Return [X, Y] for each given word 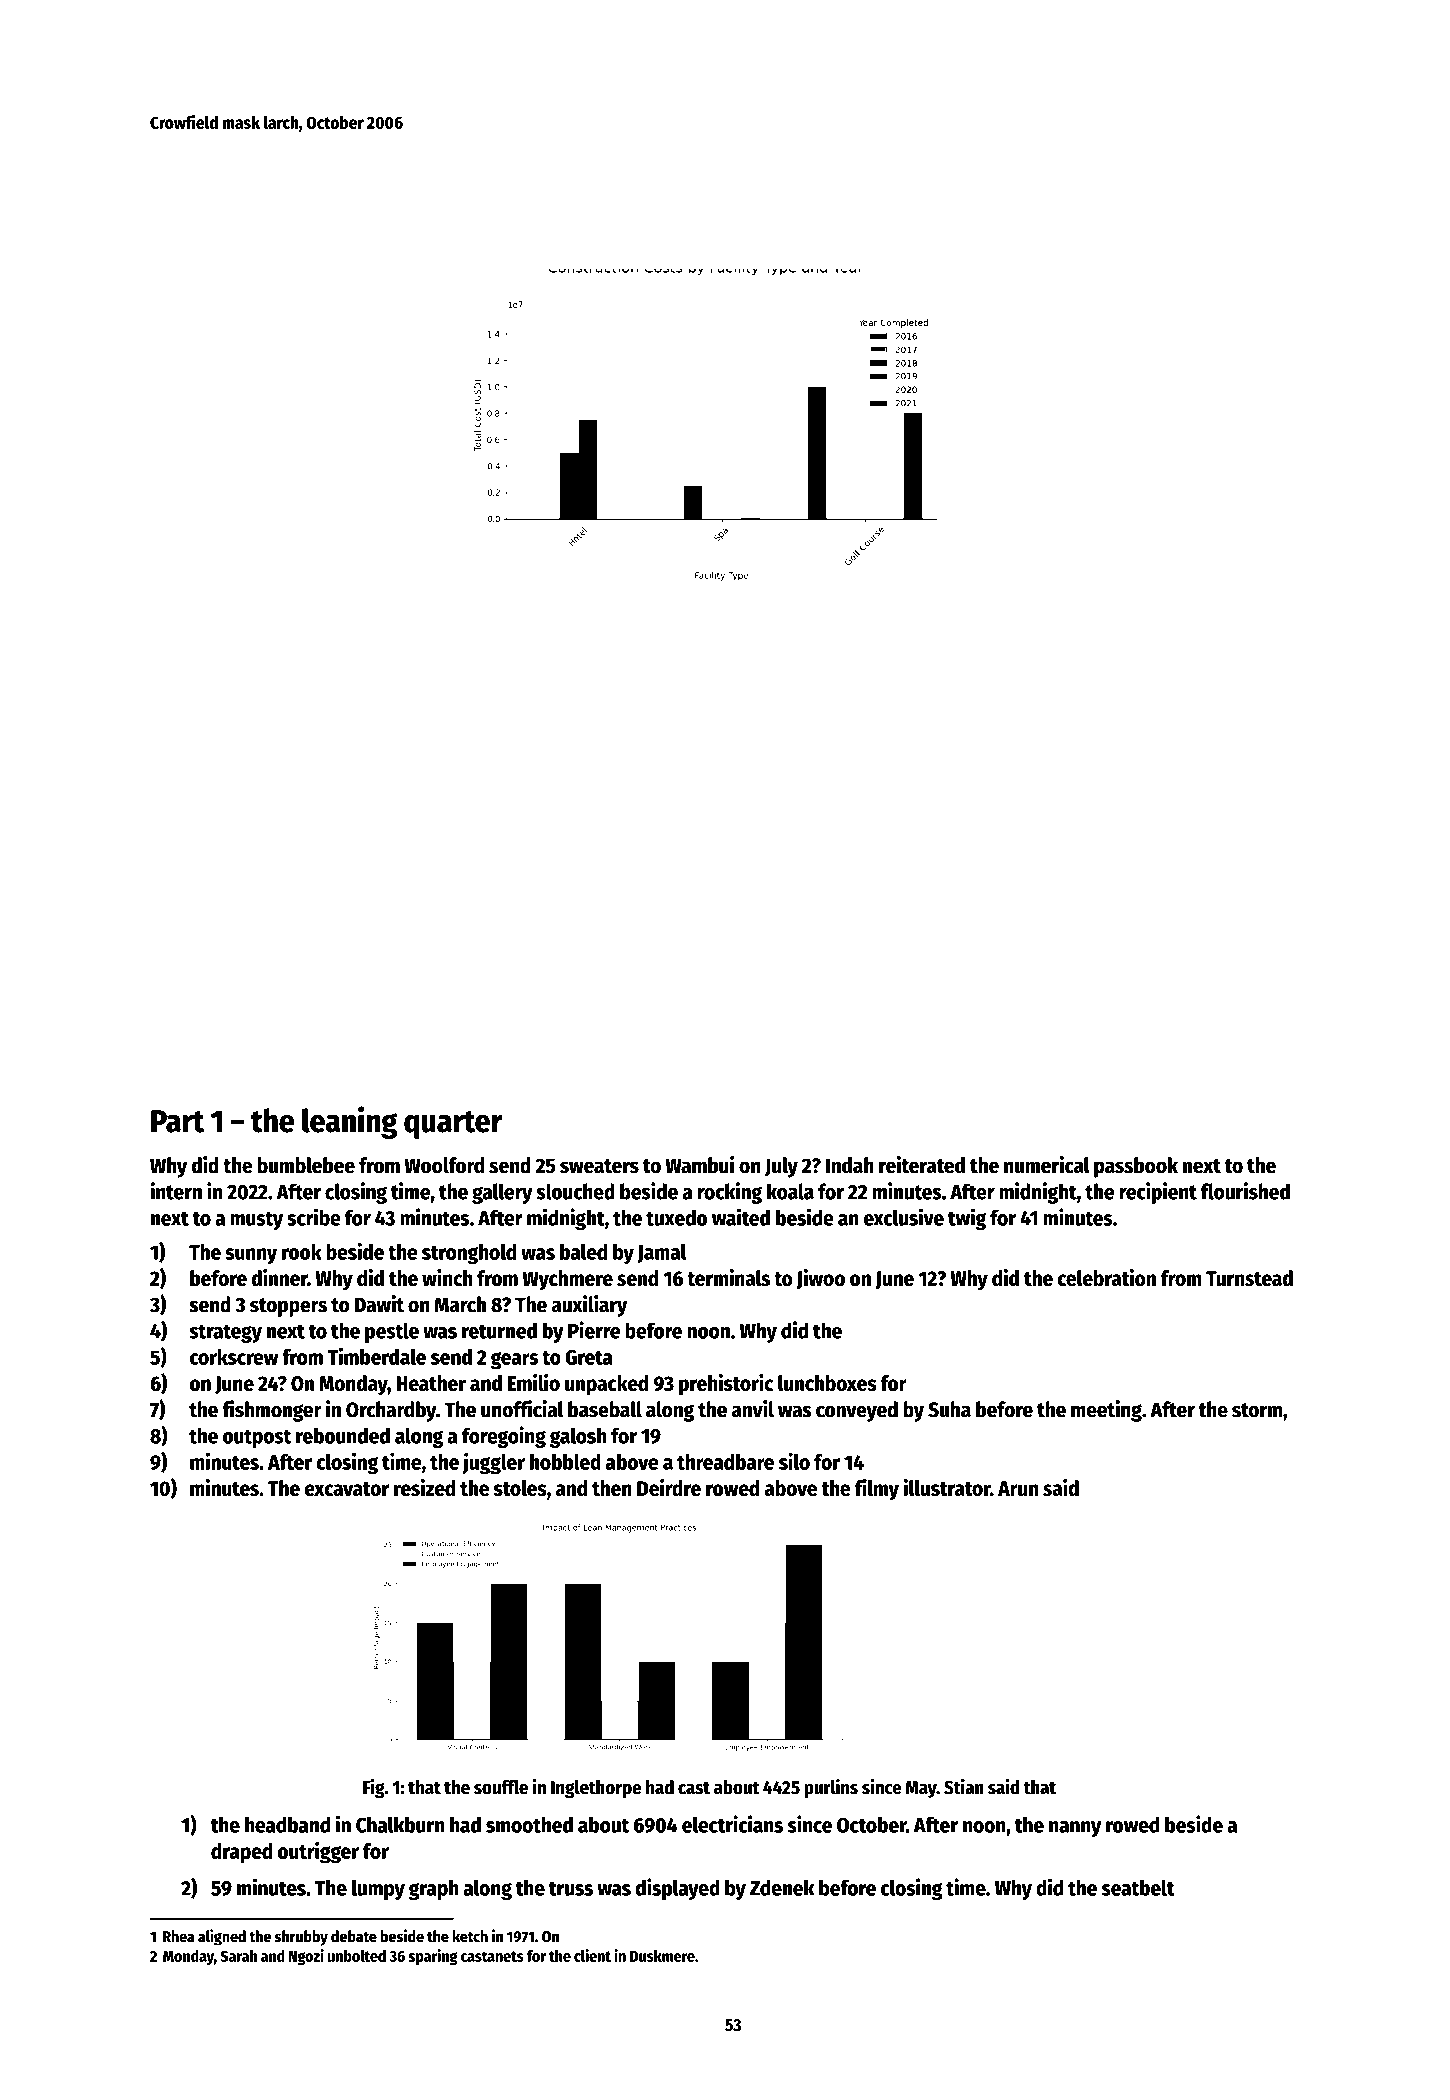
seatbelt [1138, 1887]
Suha [949, 1409]
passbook [1136, 1167]
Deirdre [669, 1487]
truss [571, 1888]
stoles [520, 1488]
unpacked [607, 1385]
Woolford [444, 1165]
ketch [470, 1936]
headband [288, 1824]
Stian [964, 1787]
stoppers [288, 1307]
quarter [453, 1125]
